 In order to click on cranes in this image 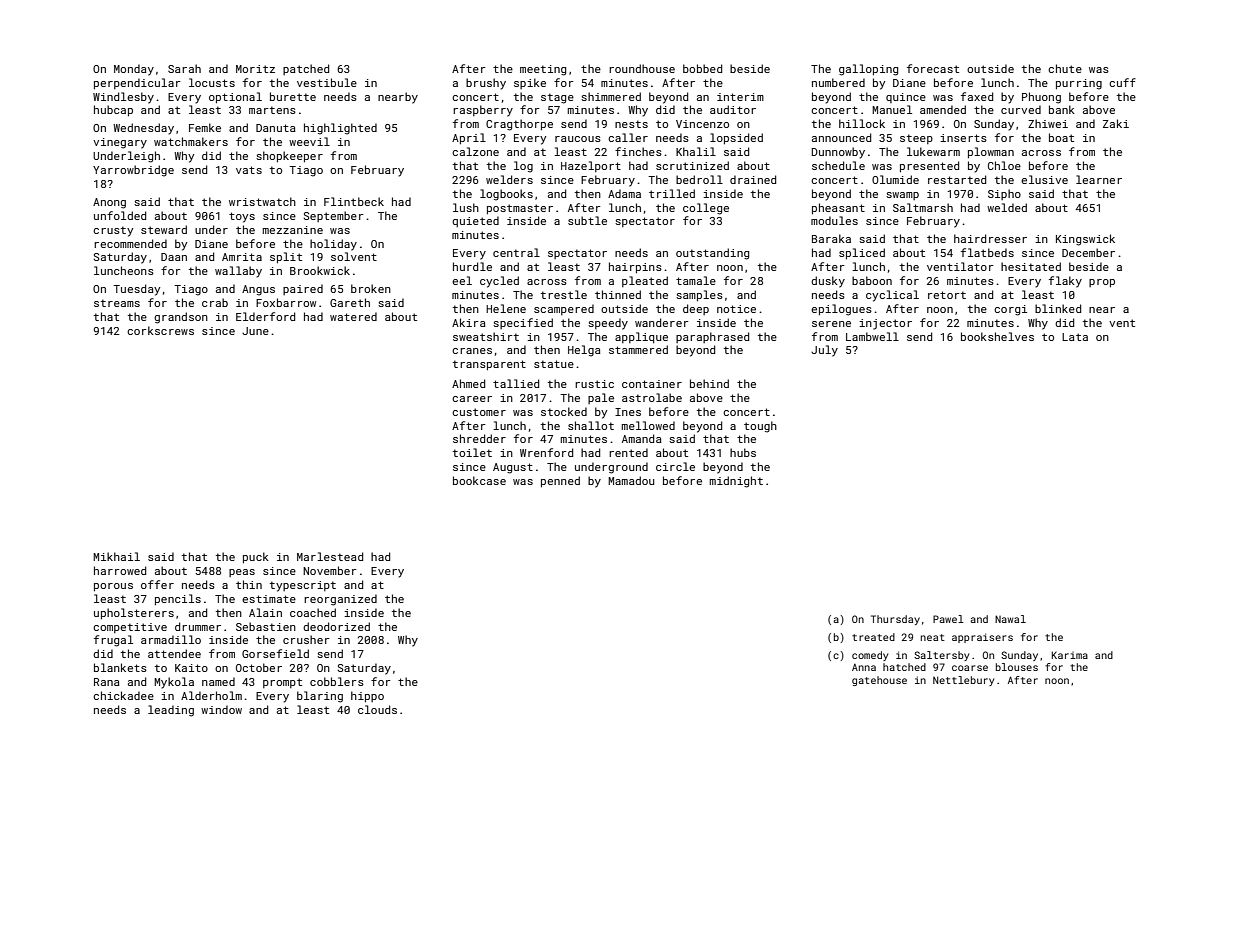, I will do `click(472, 351)`.
